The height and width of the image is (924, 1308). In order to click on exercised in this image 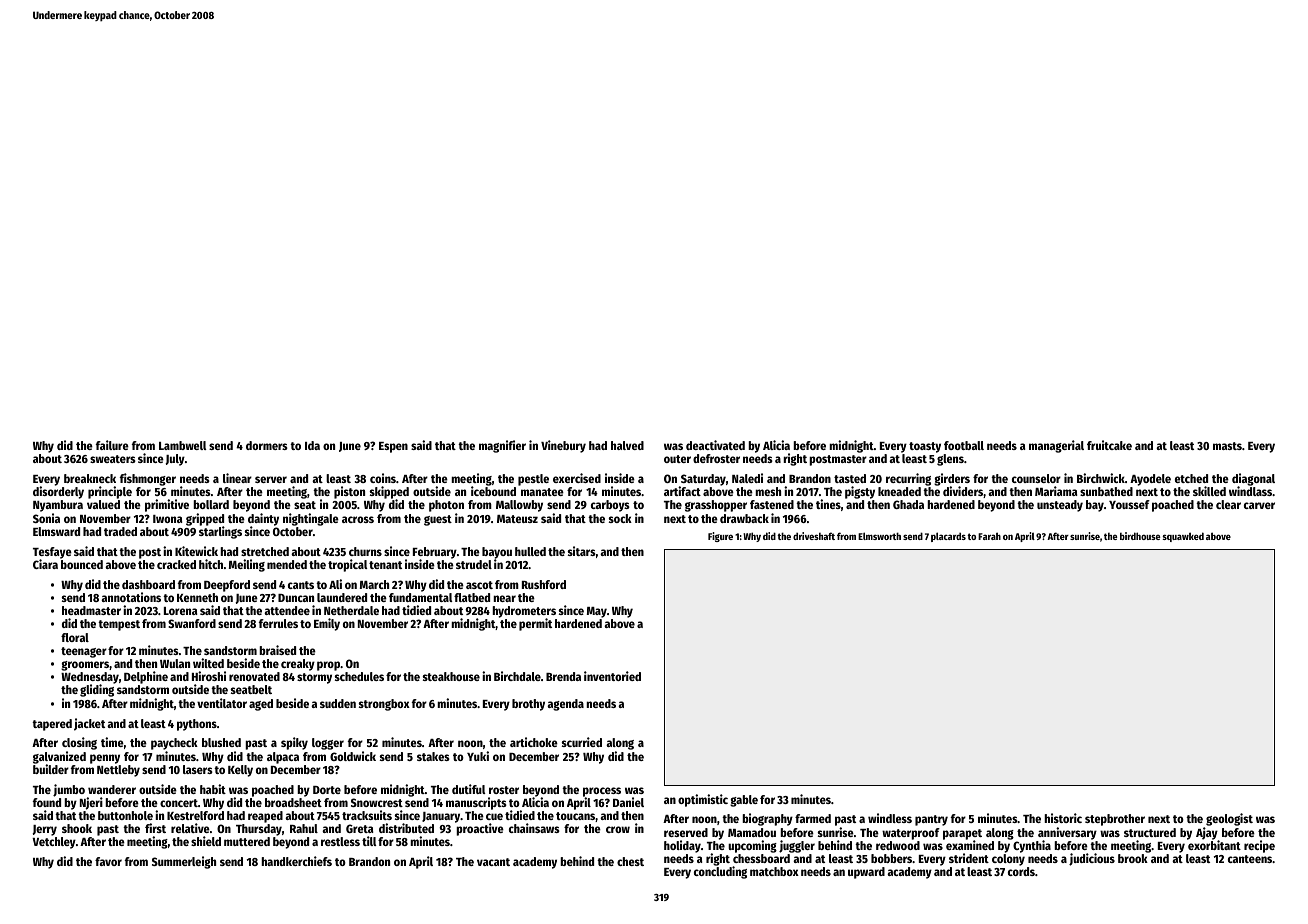, I will do `click(577, 478)`.
